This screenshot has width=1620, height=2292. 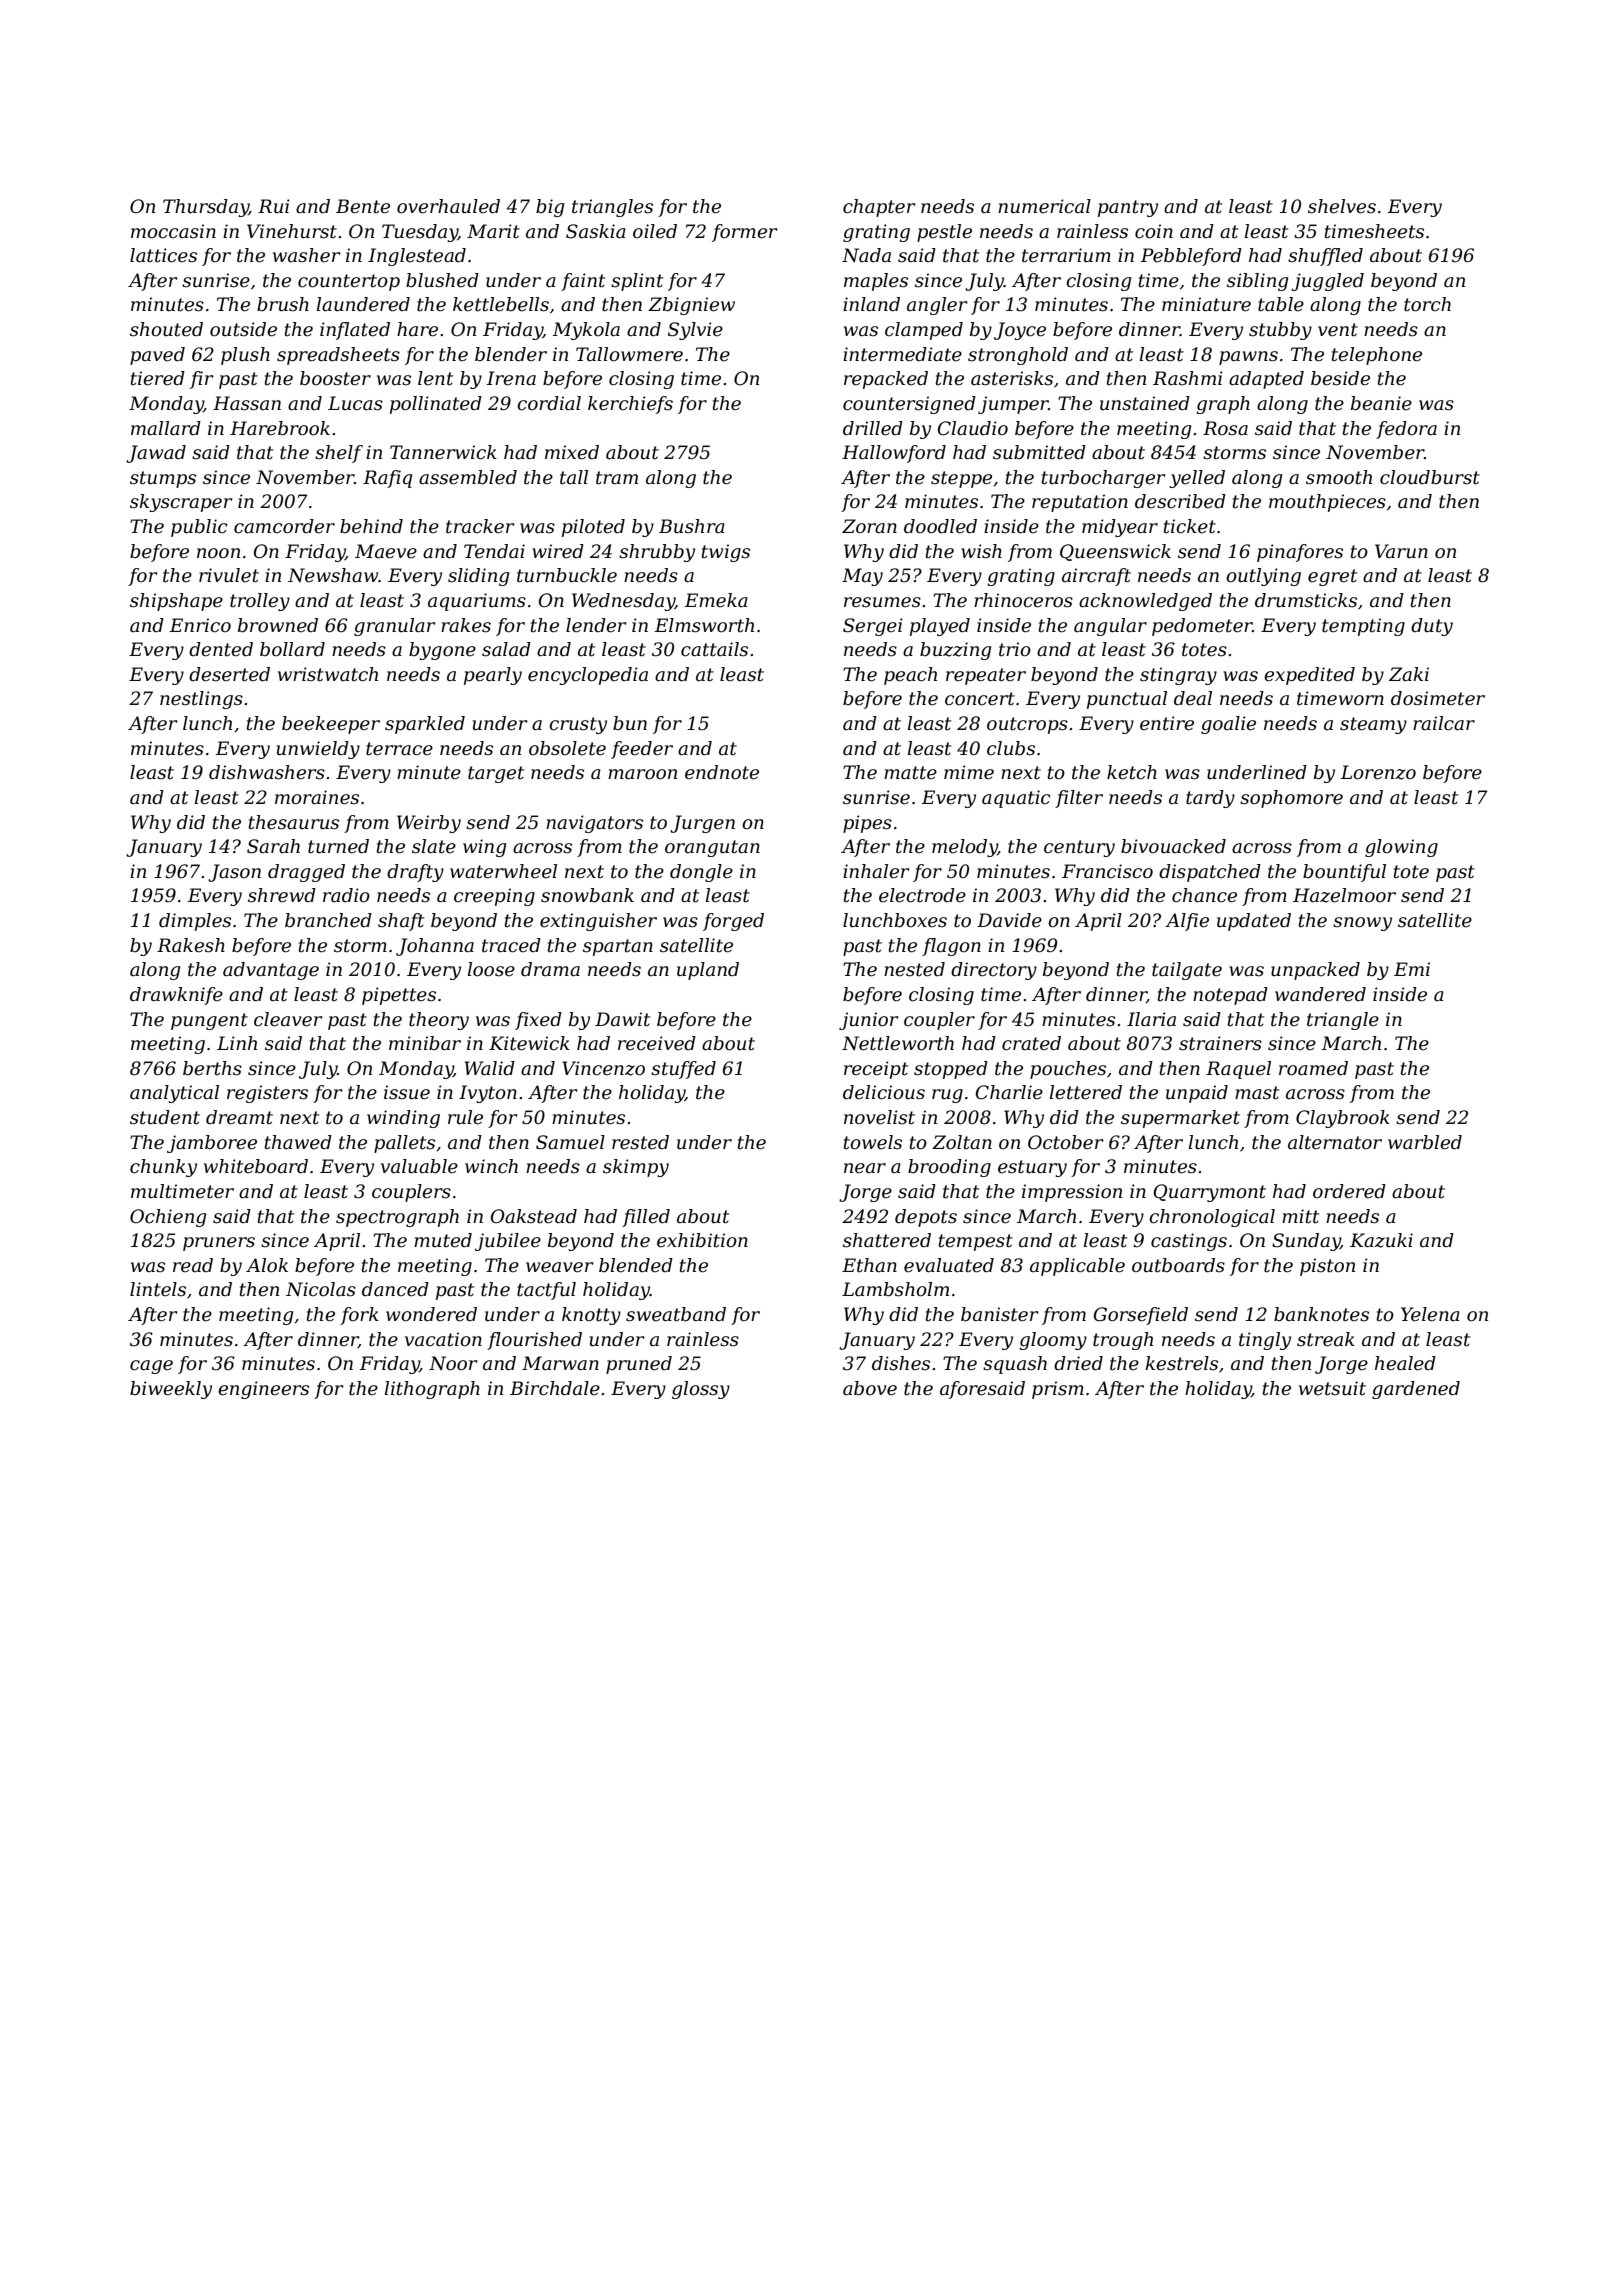 I want to click on described, so click(x=1180, y=501).
